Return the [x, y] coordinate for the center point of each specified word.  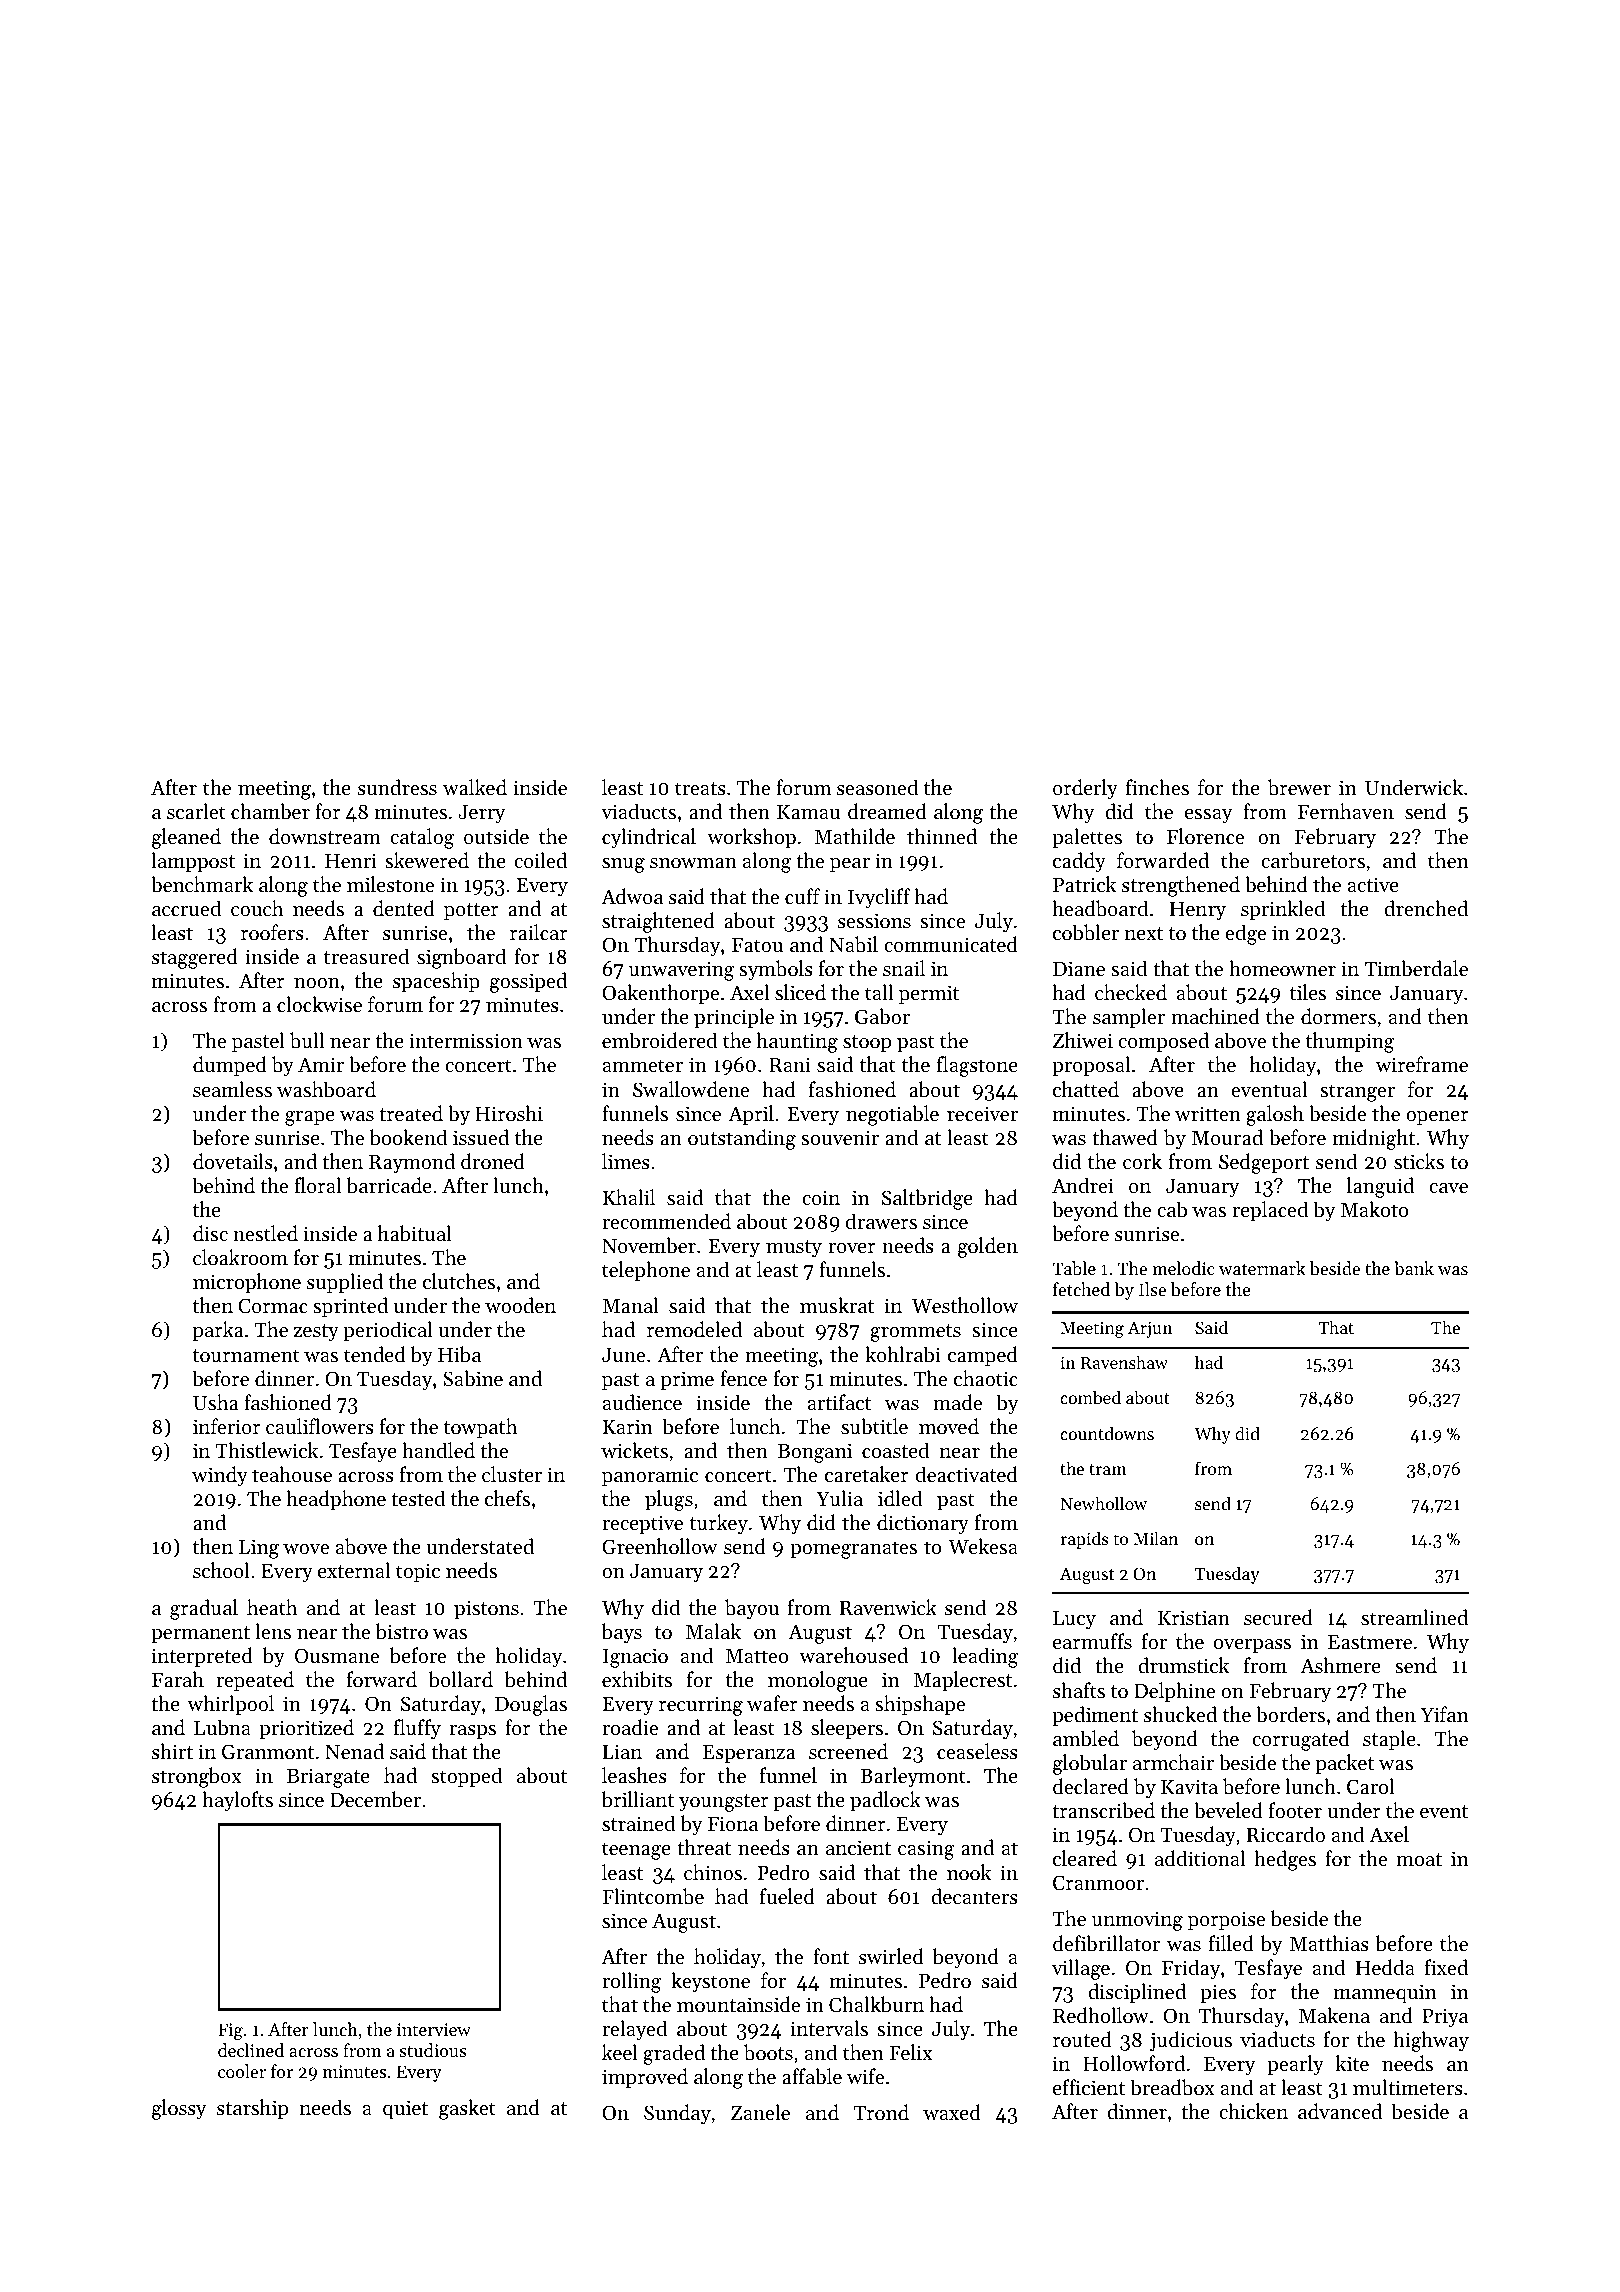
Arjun [1150, 1329]
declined [251, 2050]
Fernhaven [1346, 811]
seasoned [877, 787]
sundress [397, 787]
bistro [402, 1631]
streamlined [1414, 1617]
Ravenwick [888, 1607]
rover [852, 1248]
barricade [389, 1185]
